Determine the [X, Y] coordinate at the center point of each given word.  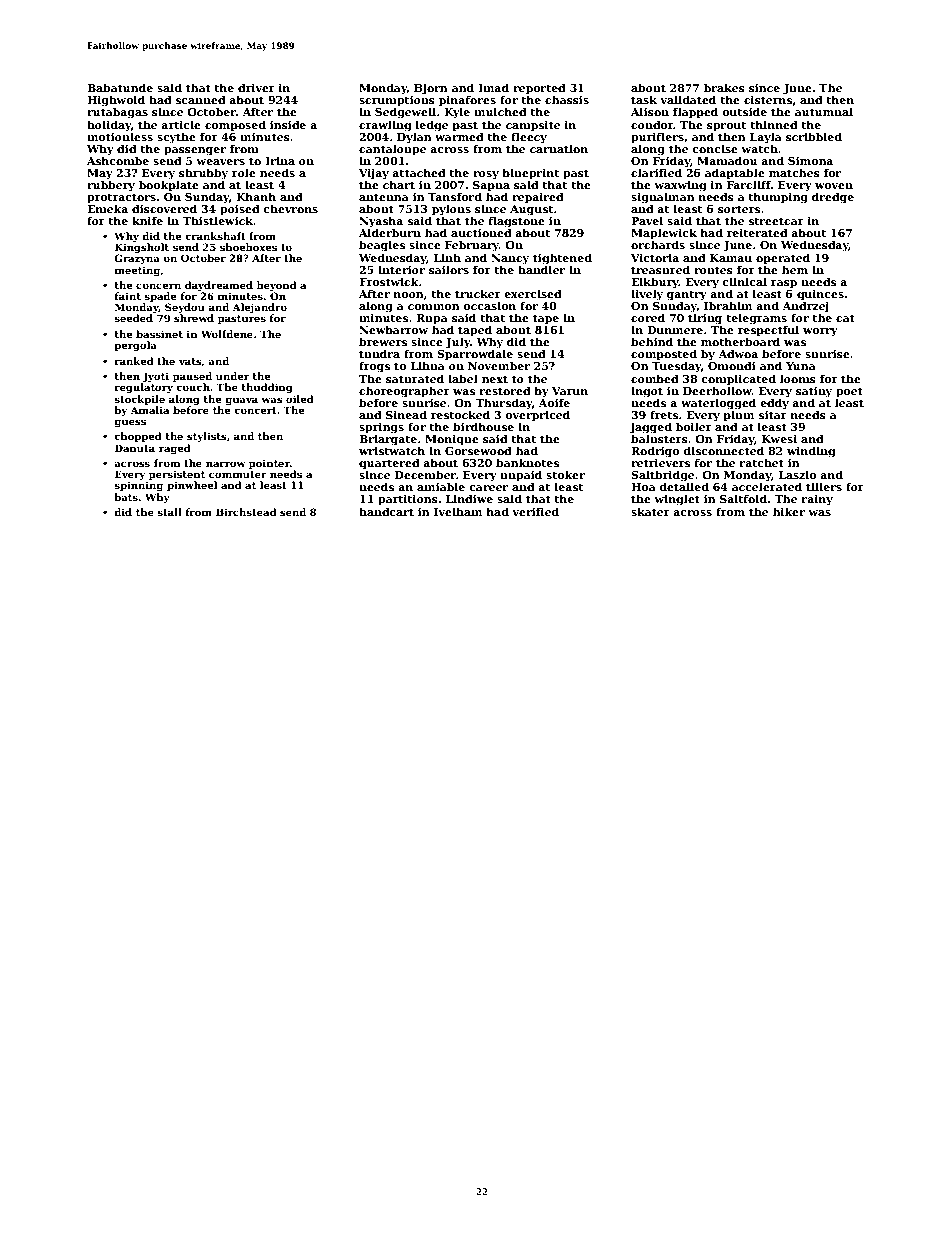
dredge [833, 198]
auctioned [481, 232]
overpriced [537, 416]
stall [169, 512]
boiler [694, 426]
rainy [817, 500]
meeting [137, 271]
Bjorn [431, 89]
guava [241, 401]
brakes [724, 87]
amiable [441, 486]
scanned [201, 99]
